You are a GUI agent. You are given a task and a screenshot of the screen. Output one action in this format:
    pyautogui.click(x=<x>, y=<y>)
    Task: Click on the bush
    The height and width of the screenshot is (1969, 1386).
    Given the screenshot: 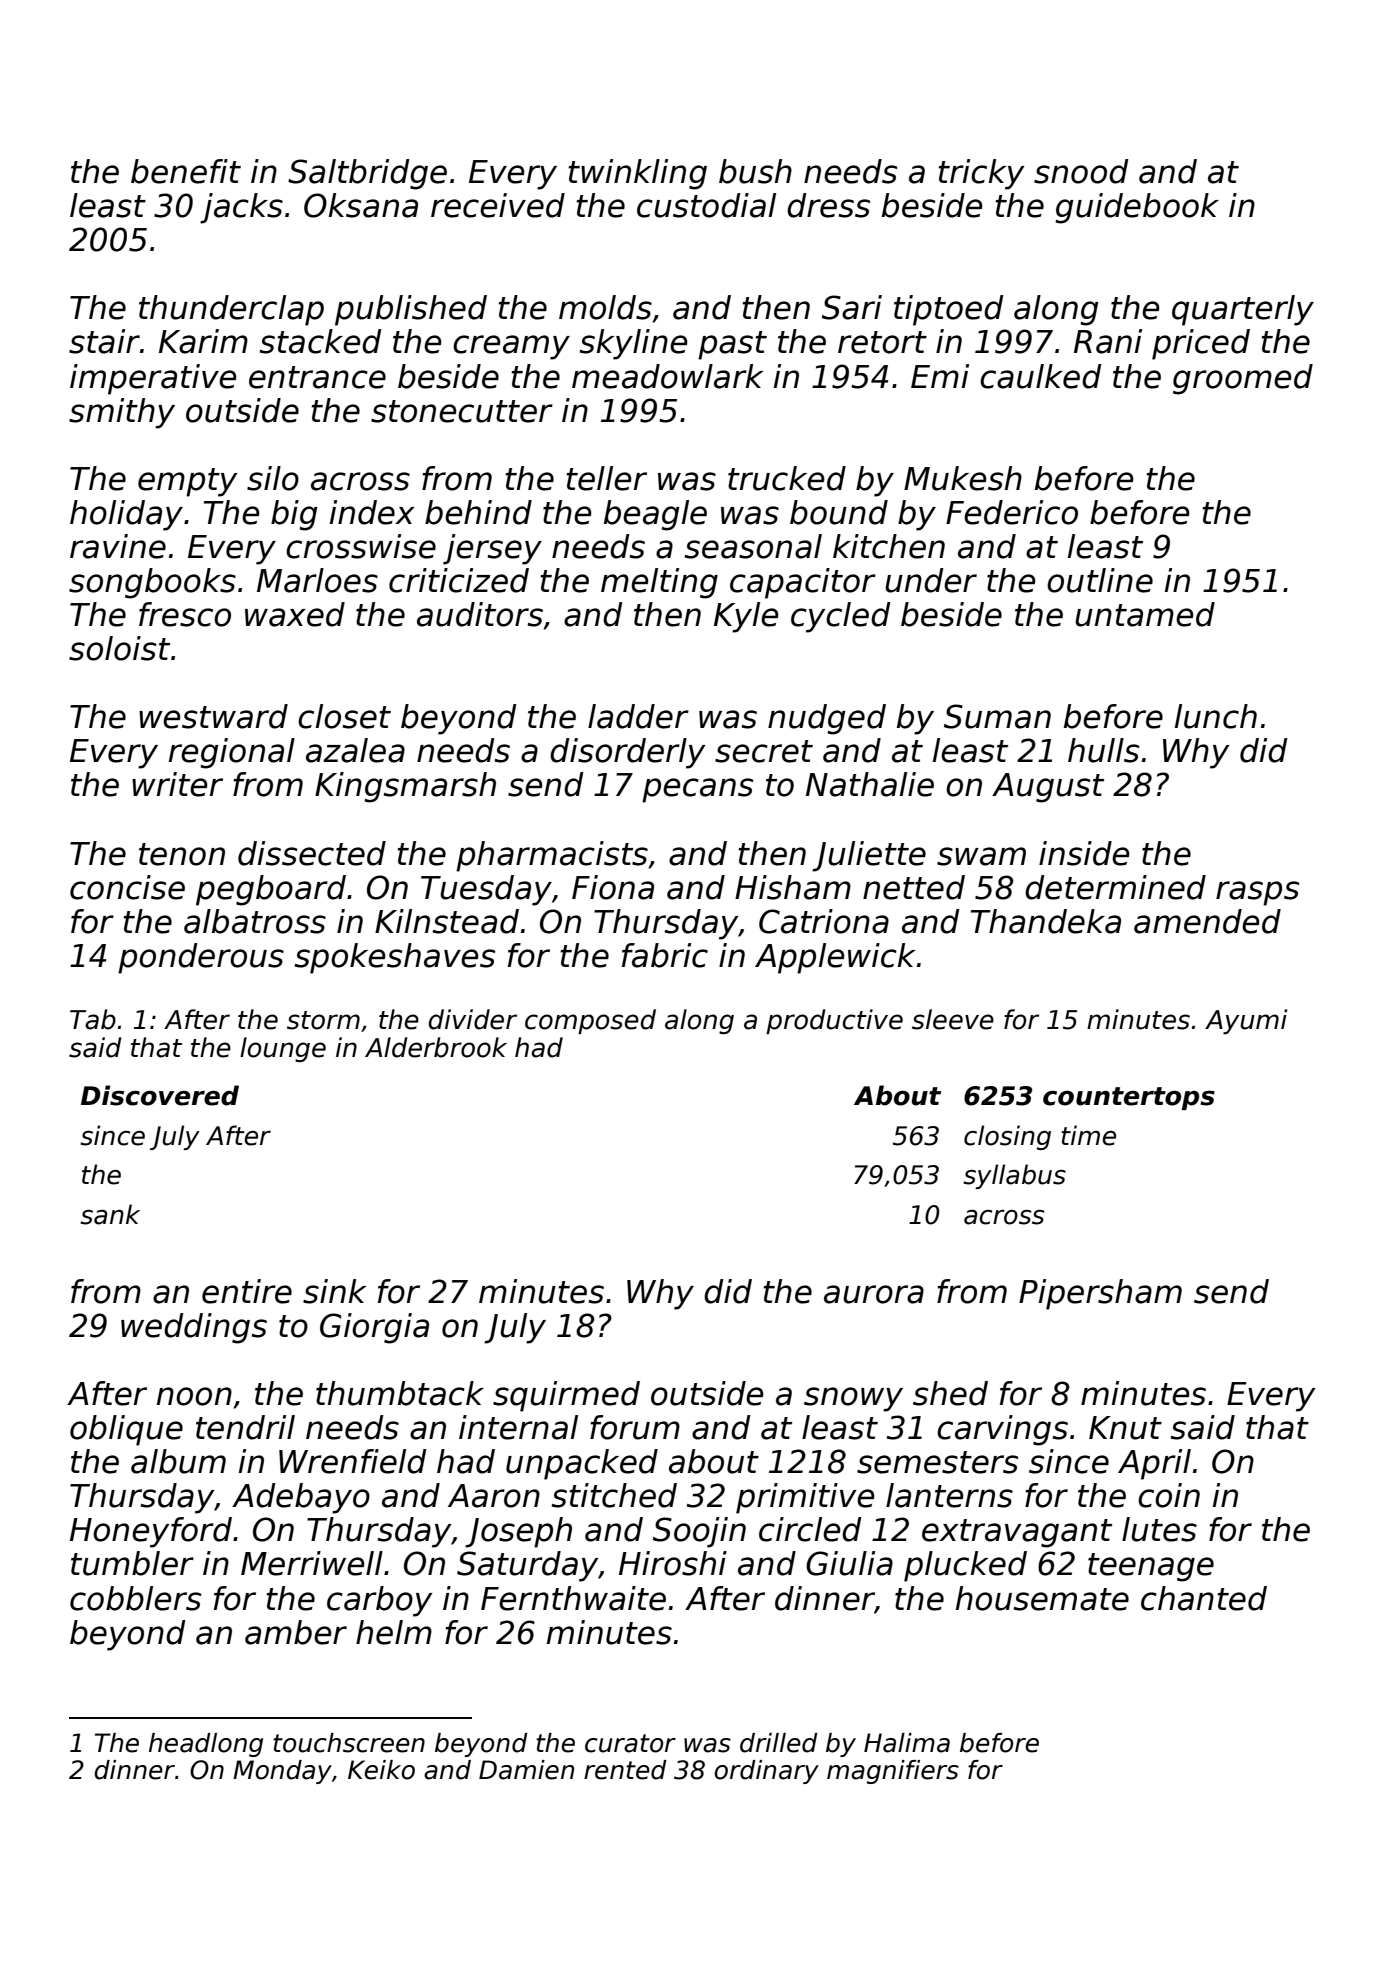 What is the action you would take?
    pyautogui.click(x=755, y=171)
